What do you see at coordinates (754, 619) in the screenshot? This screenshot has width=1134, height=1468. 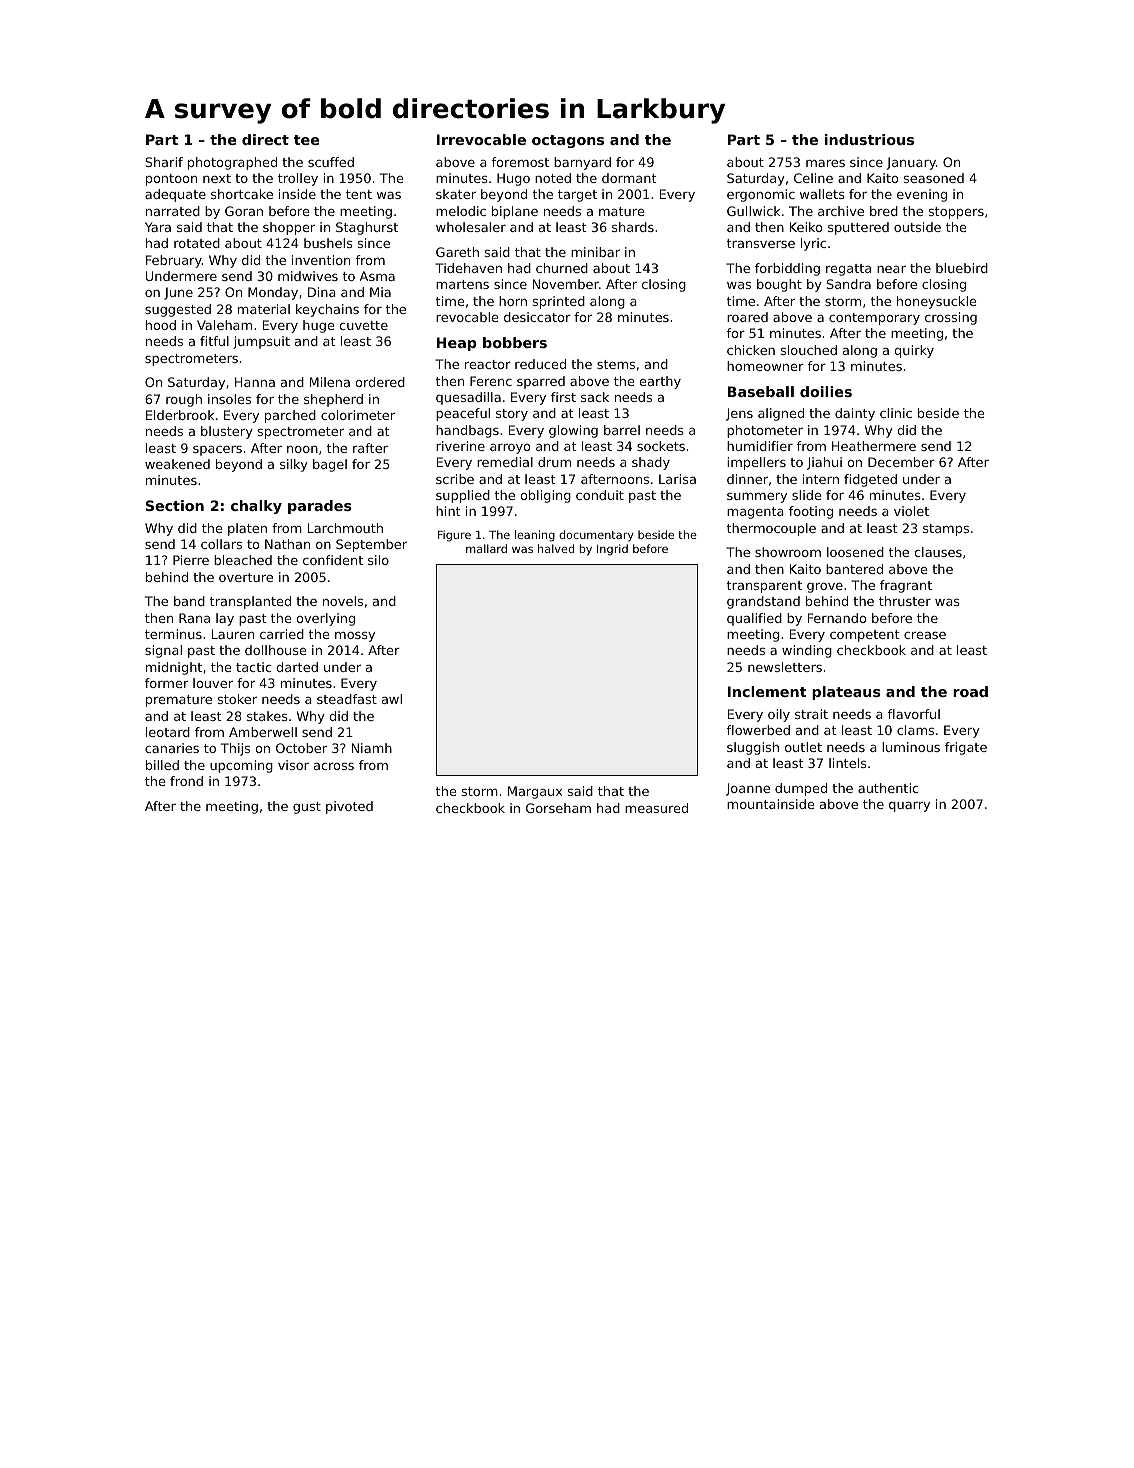 I see `qualified` at bounding box center [754, 619].
